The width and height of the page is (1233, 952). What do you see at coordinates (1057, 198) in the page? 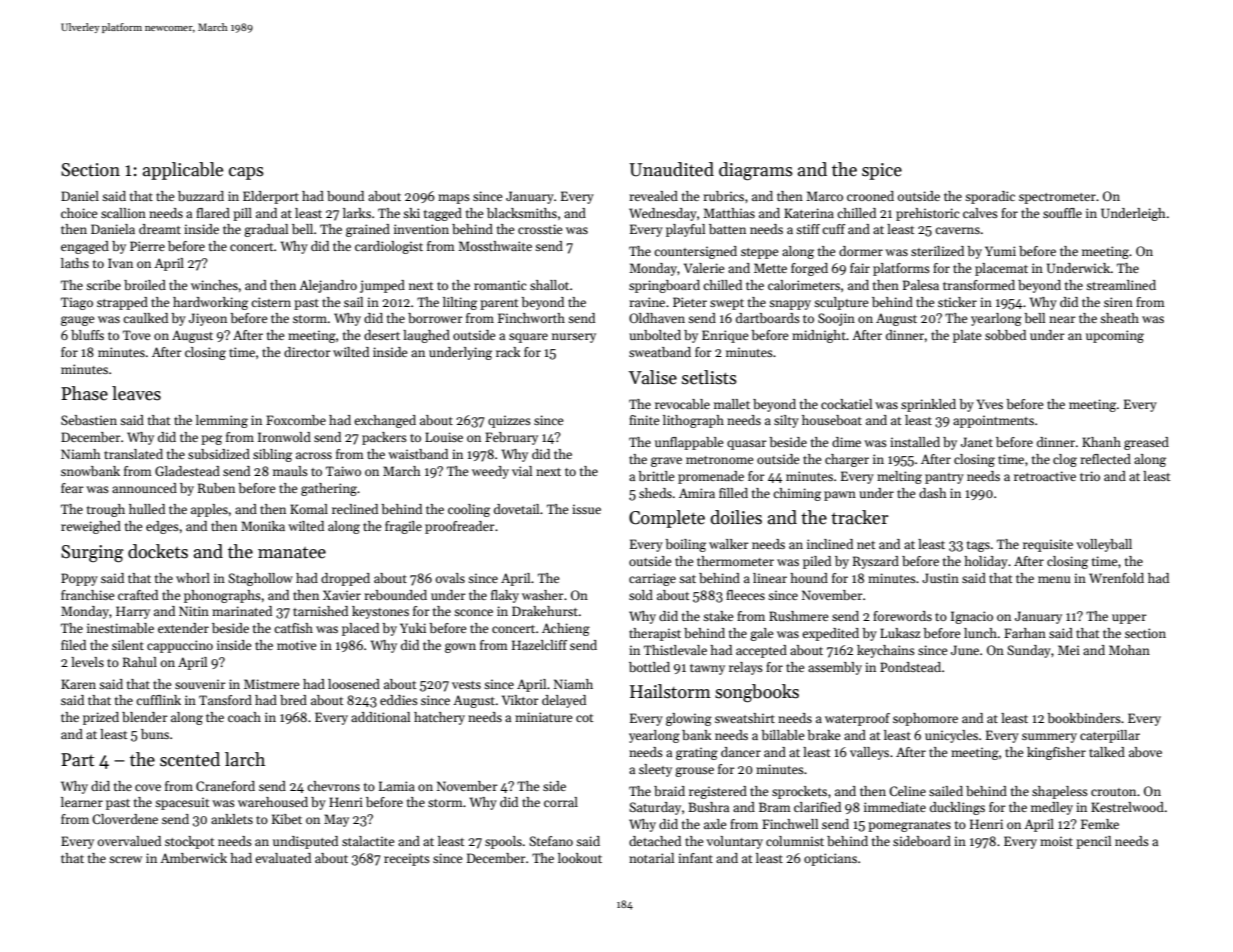
I see `spectrometer` at bounding box center [1057, 198].
